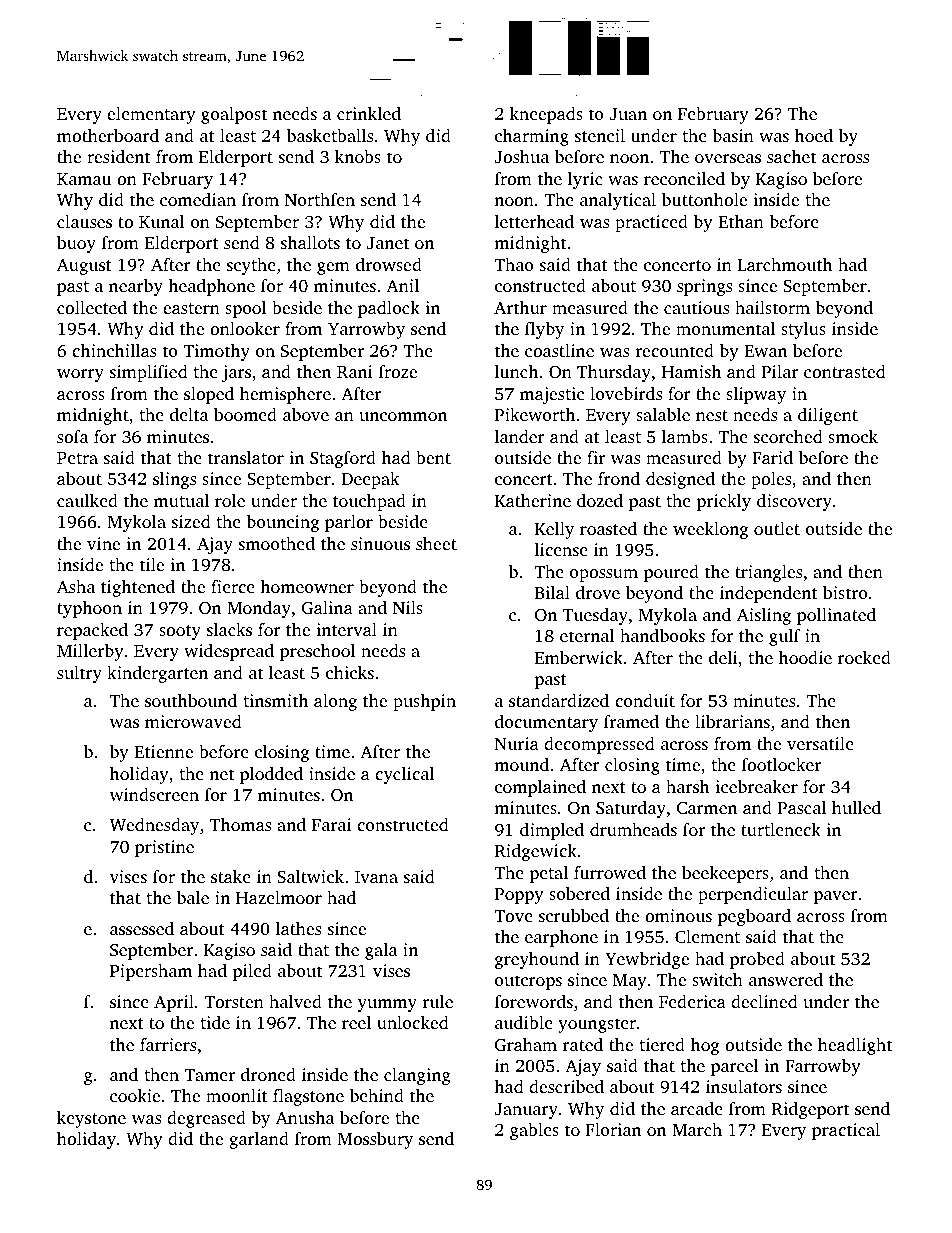  I want to click on cookie, so click(135, 1095).
